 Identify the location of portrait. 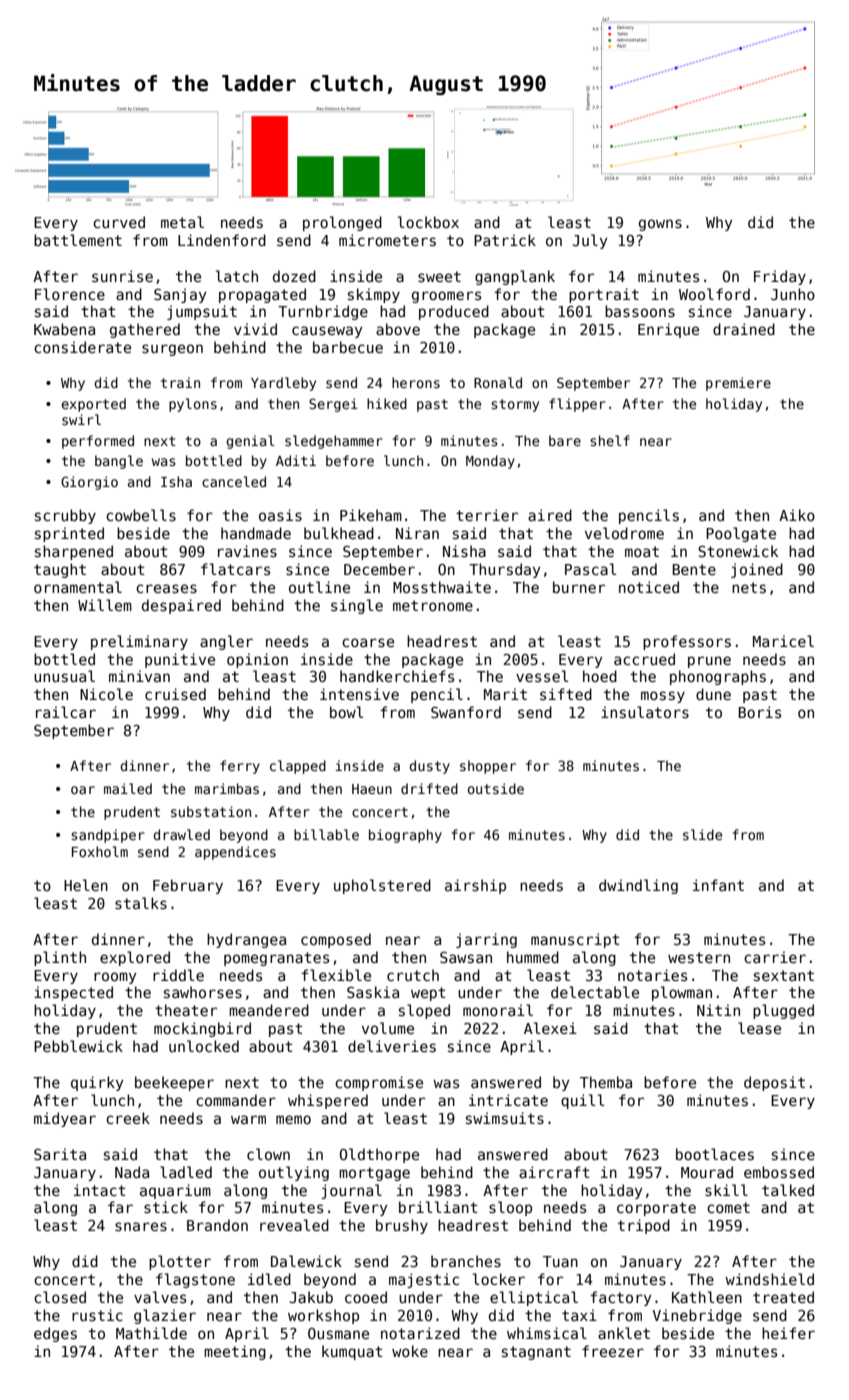
(604, 295).
